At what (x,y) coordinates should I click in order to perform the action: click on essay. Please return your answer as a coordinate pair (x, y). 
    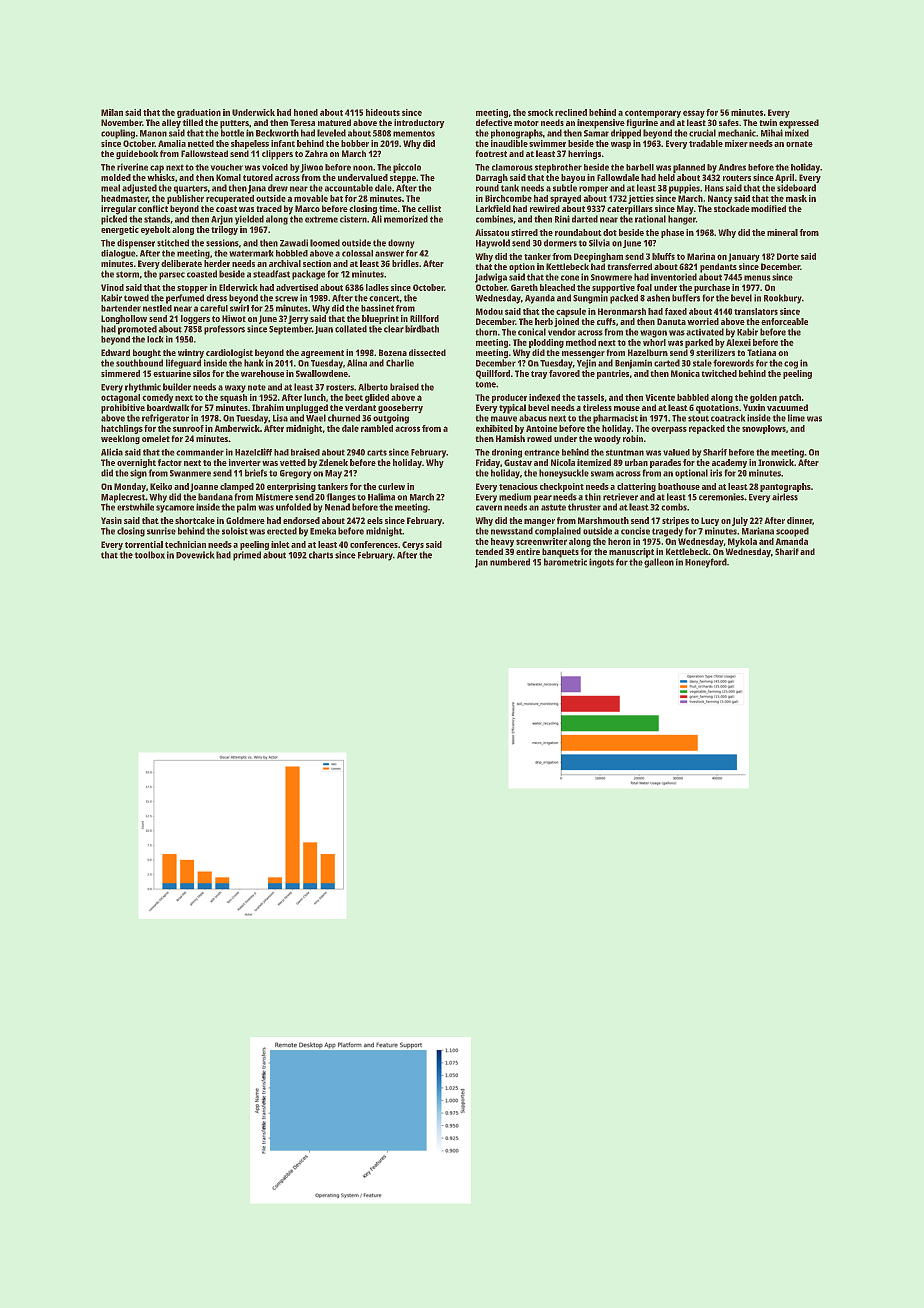
    Looking at the image, I should click on (694, 114).
